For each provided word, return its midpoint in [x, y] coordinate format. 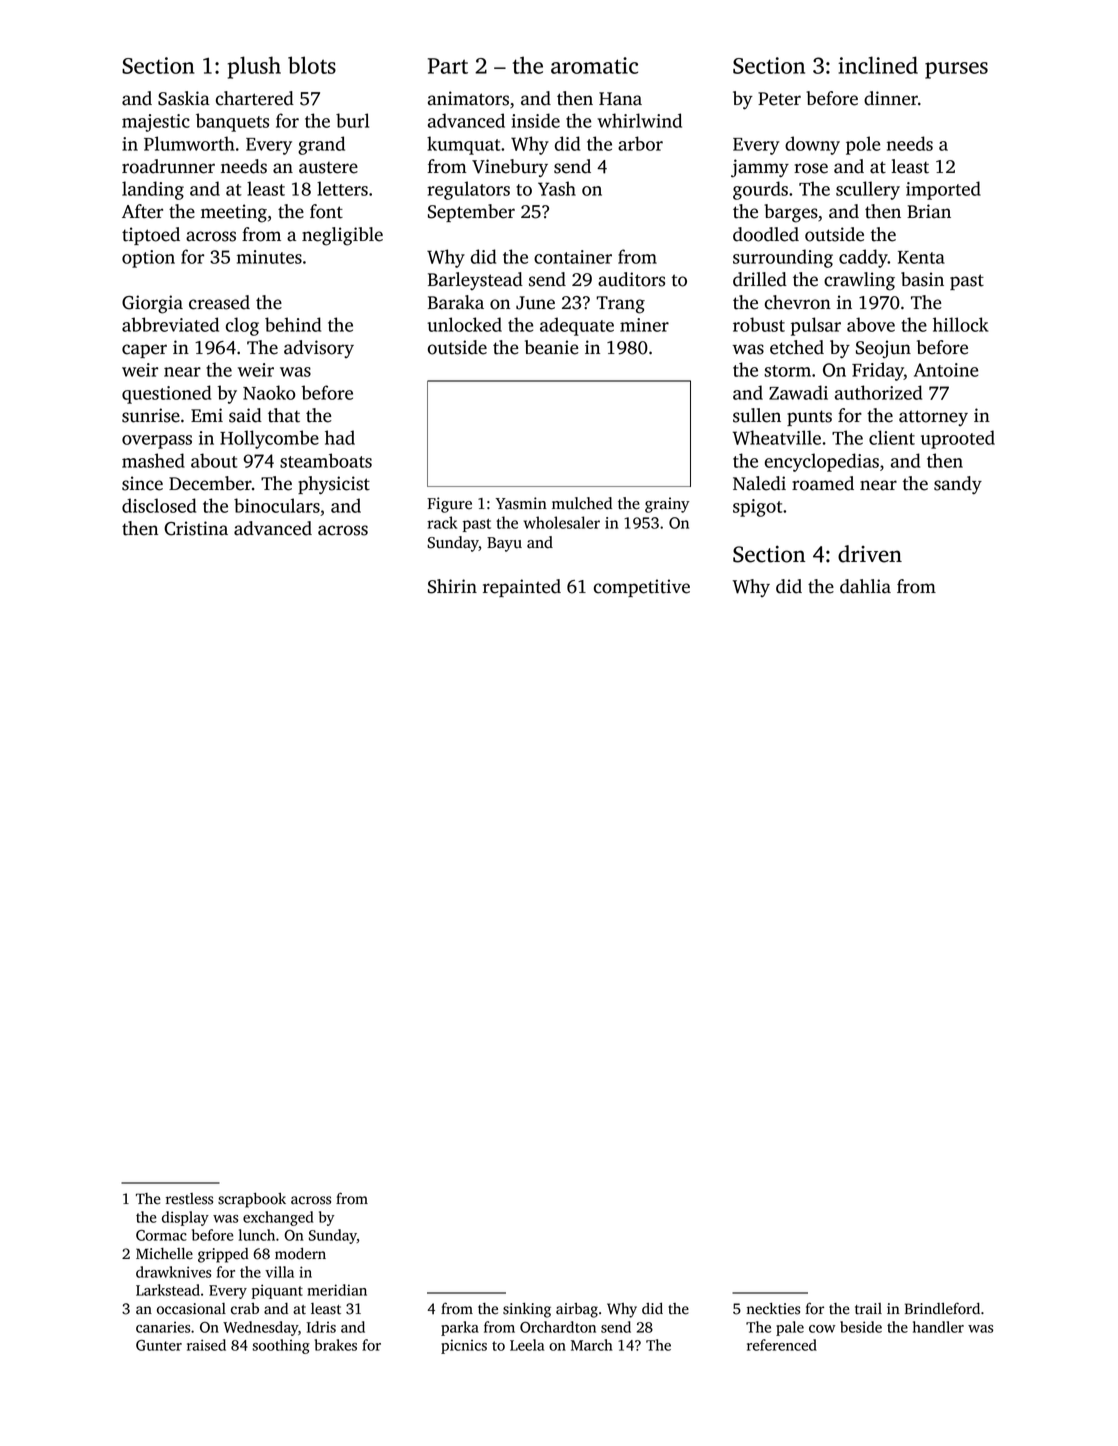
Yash [557, 188]
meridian [337, 1290]
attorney [933, 418]
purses [956, 70]
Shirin [452, 586]
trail [868, 1309]
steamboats [326, 460]
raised [206, 1345]
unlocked [464, 324]
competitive [642, 588]
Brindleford [942, 1308]
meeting [234, 213]
